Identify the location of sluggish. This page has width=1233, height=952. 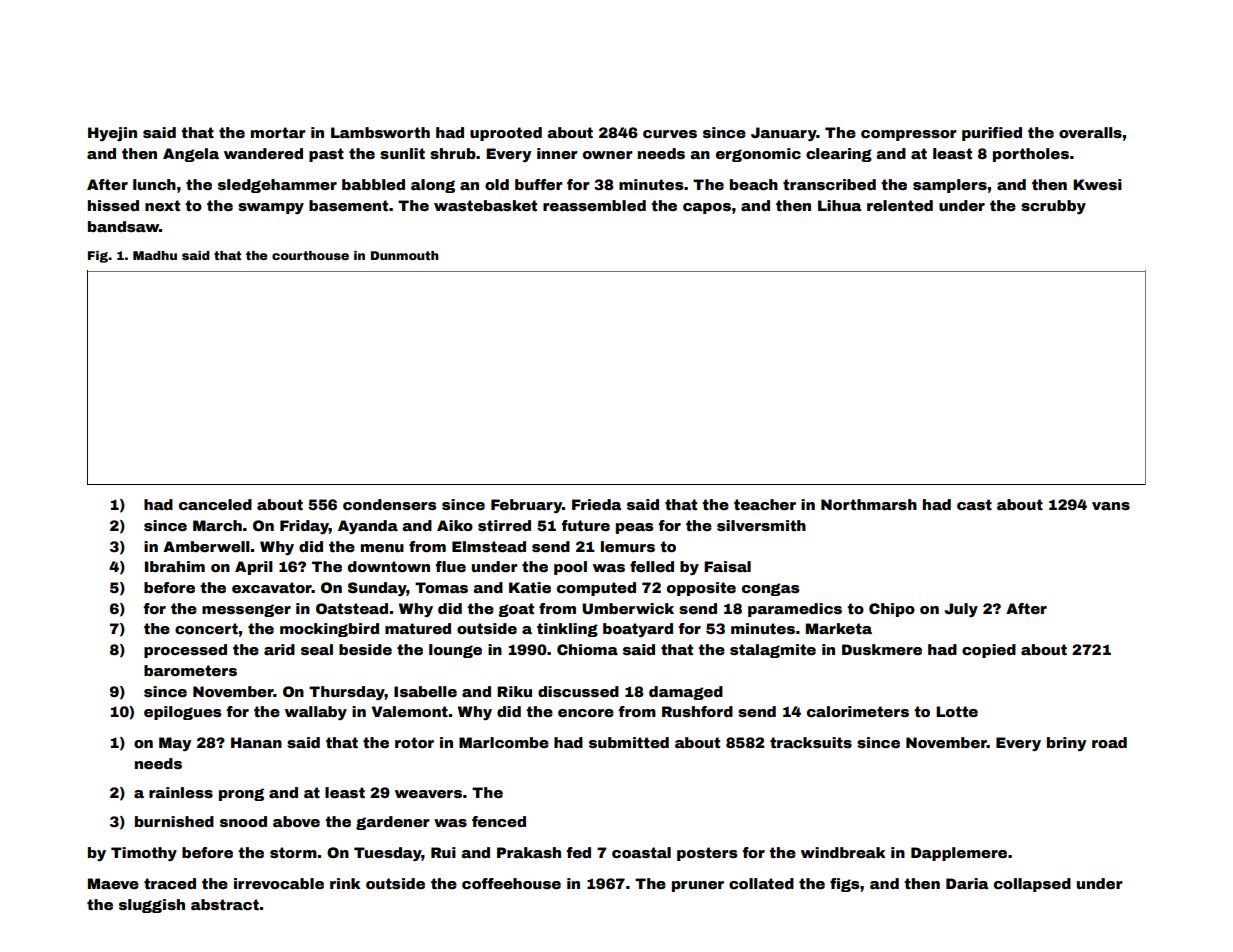
(152, 906).
